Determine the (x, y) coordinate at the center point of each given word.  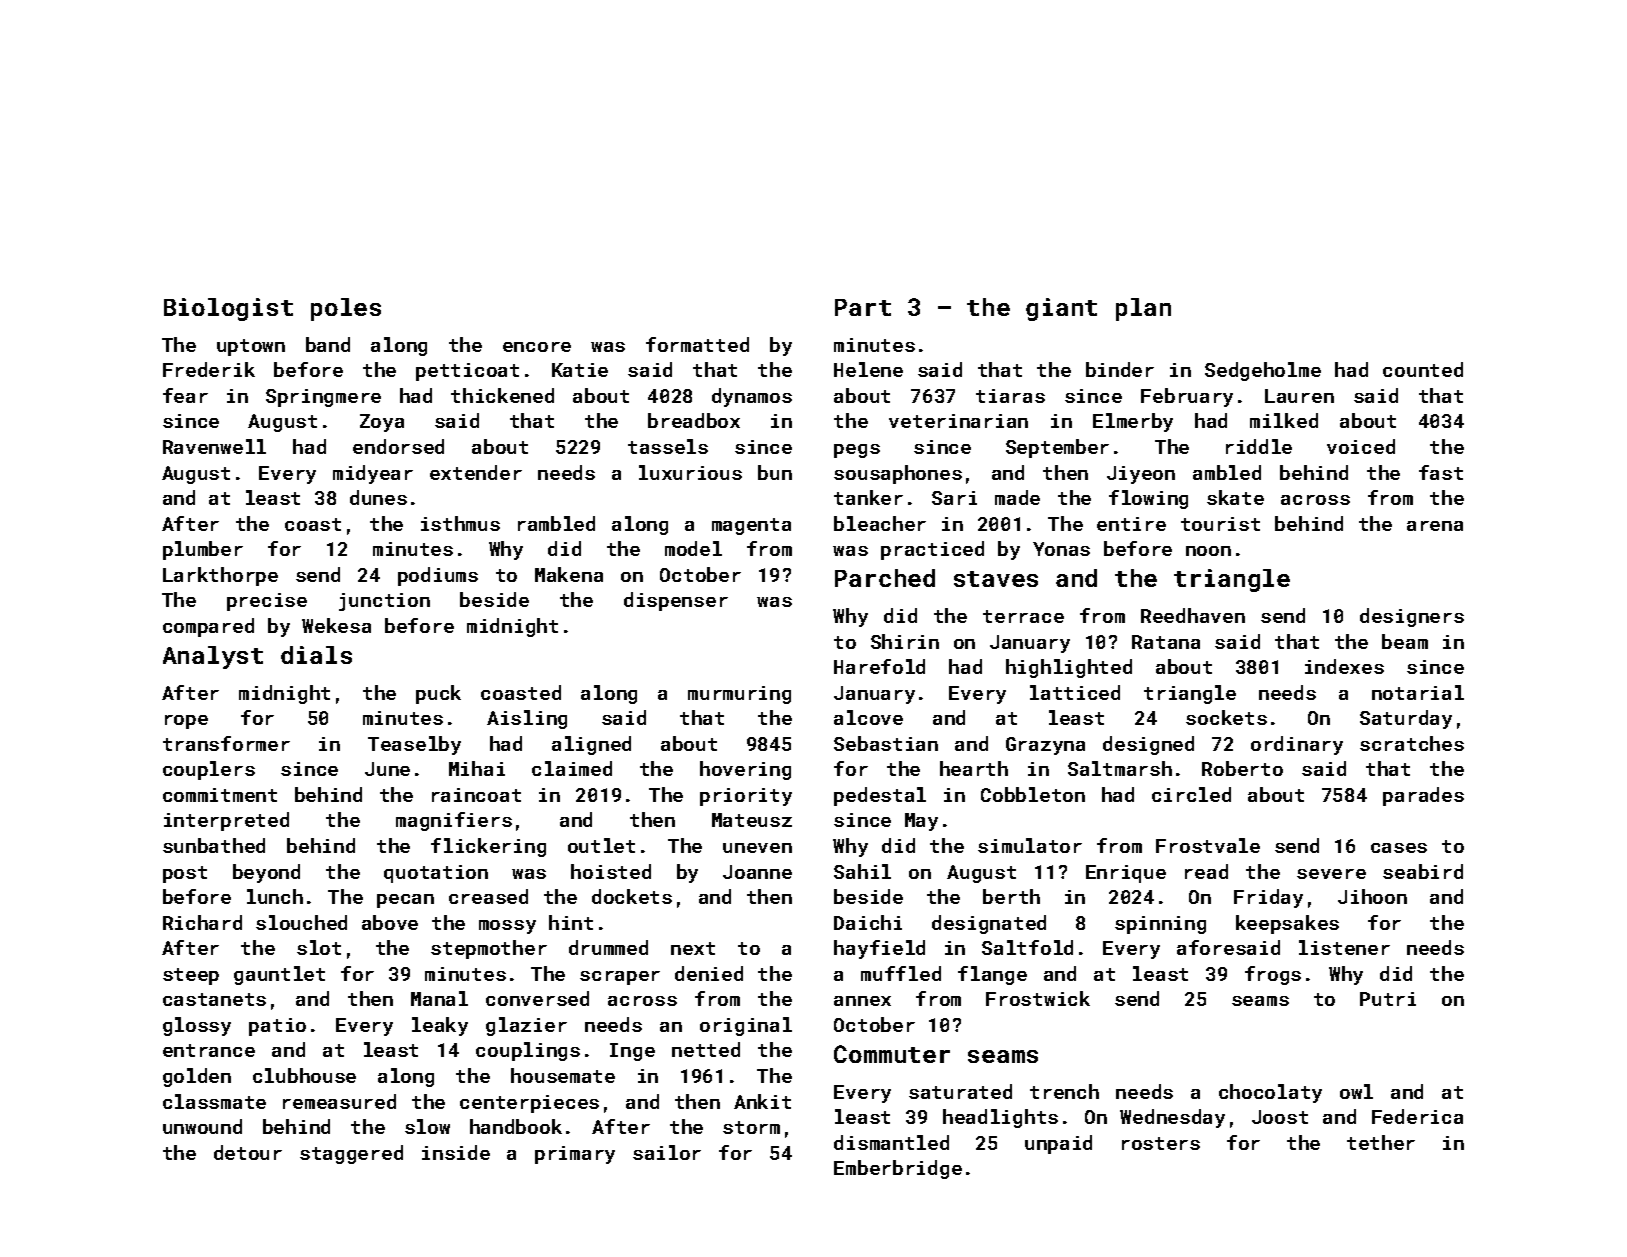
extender (476, 472)
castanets (214, 999)
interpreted (226, 821)
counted (1423, 369)
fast (1441, 472)
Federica (1417, 1116)
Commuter (892, 1054)
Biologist (228, 309)
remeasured (339, 1101)
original (746, 1026)
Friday (1268, 898)
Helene (868, 369)
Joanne (757, 872)
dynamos (752, 397)
